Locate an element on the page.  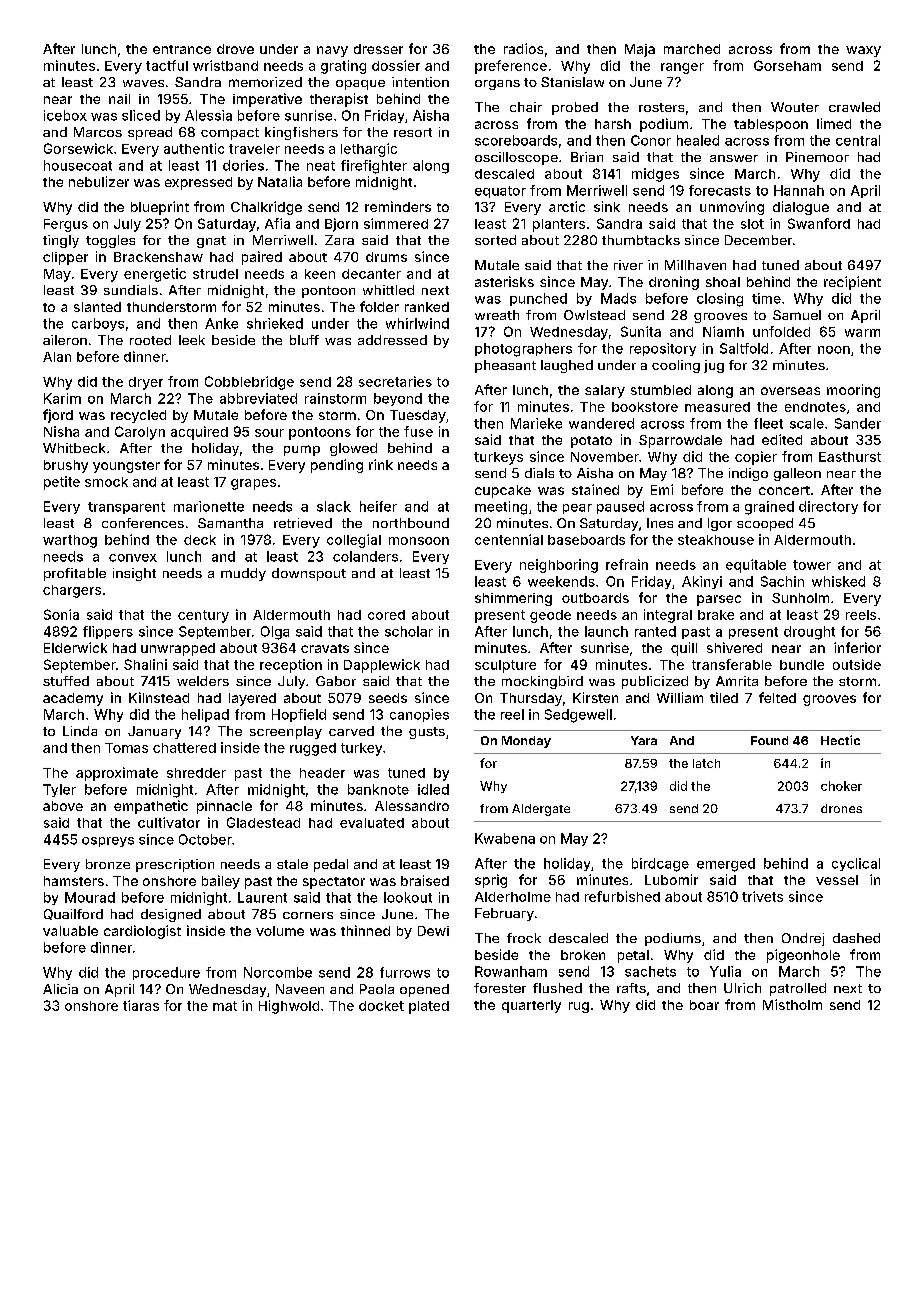
Alicia is located at coordinates (60, 989).
